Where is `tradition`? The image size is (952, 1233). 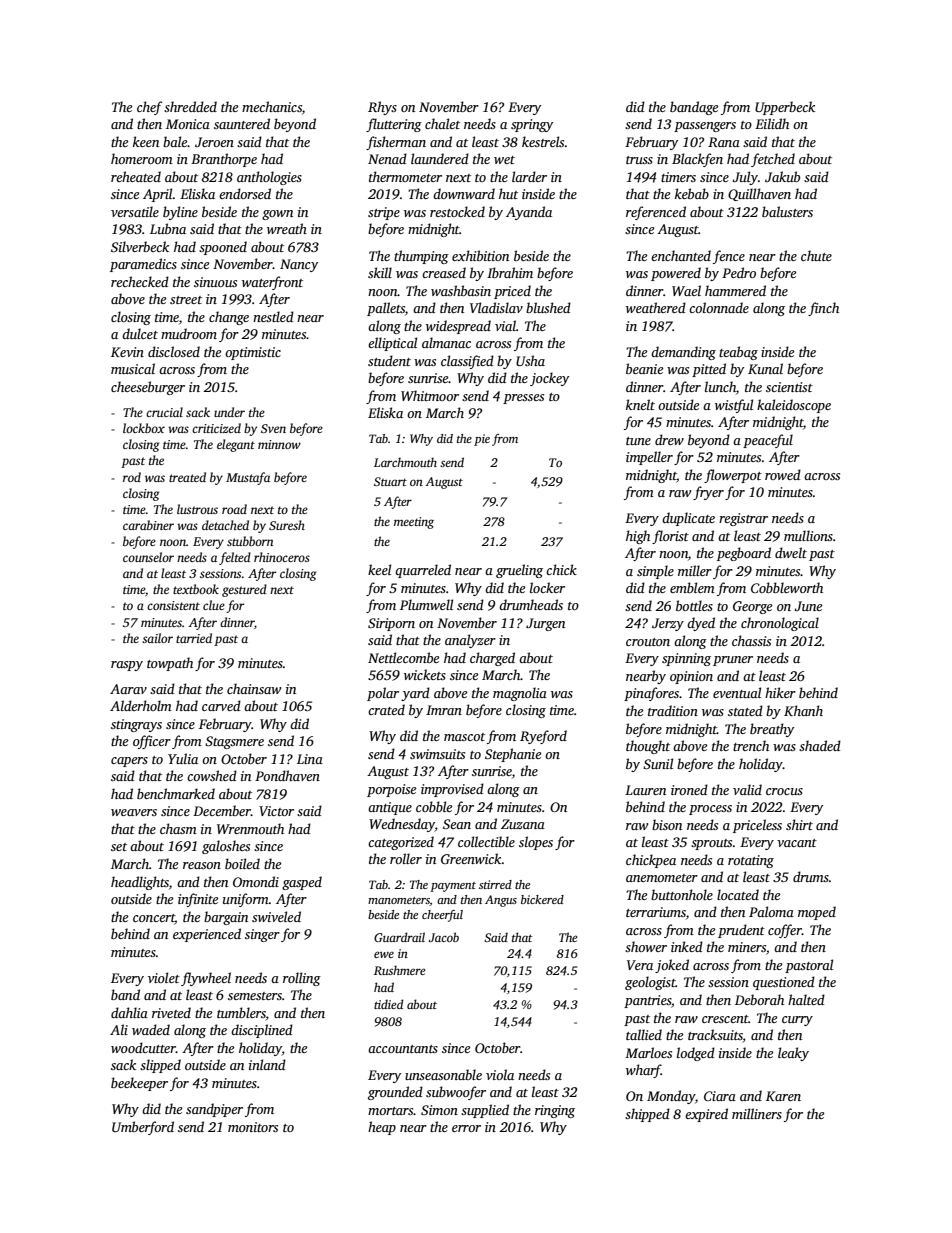
tradition is located at coordinates (673, 710).
